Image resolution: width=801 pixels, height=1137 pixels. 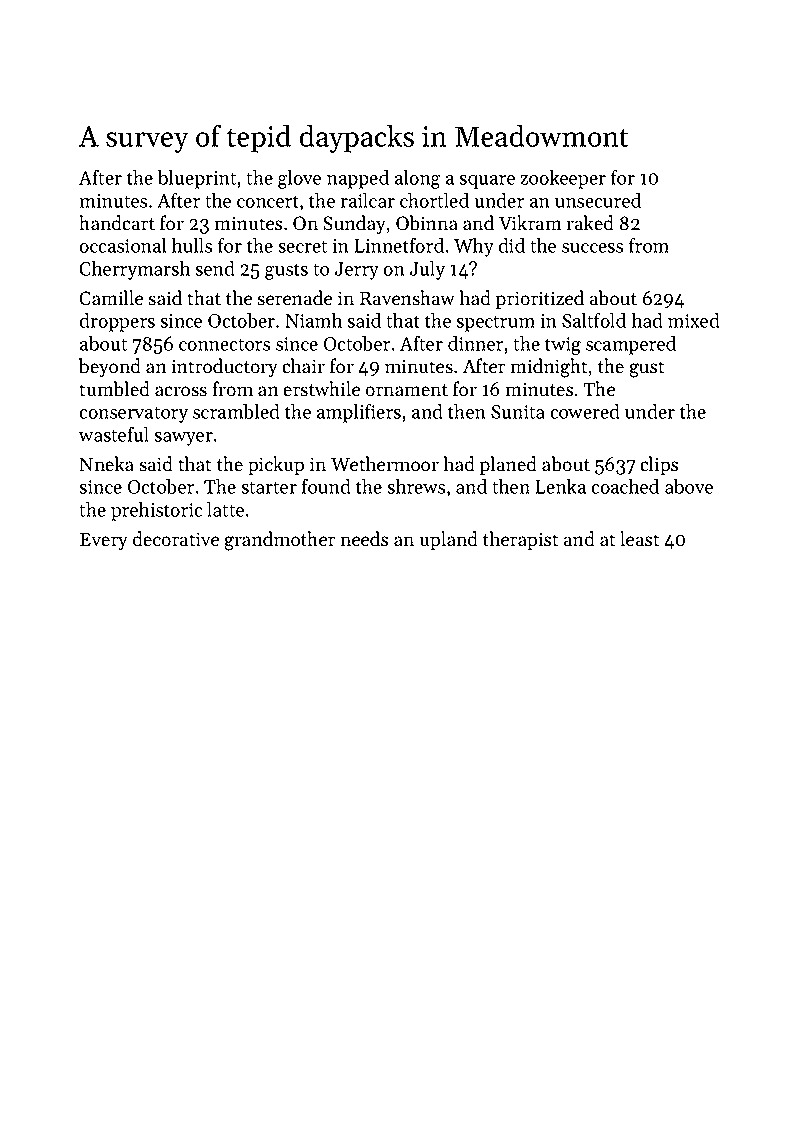 I want to click on decorative, so click(x=176, y=539).
